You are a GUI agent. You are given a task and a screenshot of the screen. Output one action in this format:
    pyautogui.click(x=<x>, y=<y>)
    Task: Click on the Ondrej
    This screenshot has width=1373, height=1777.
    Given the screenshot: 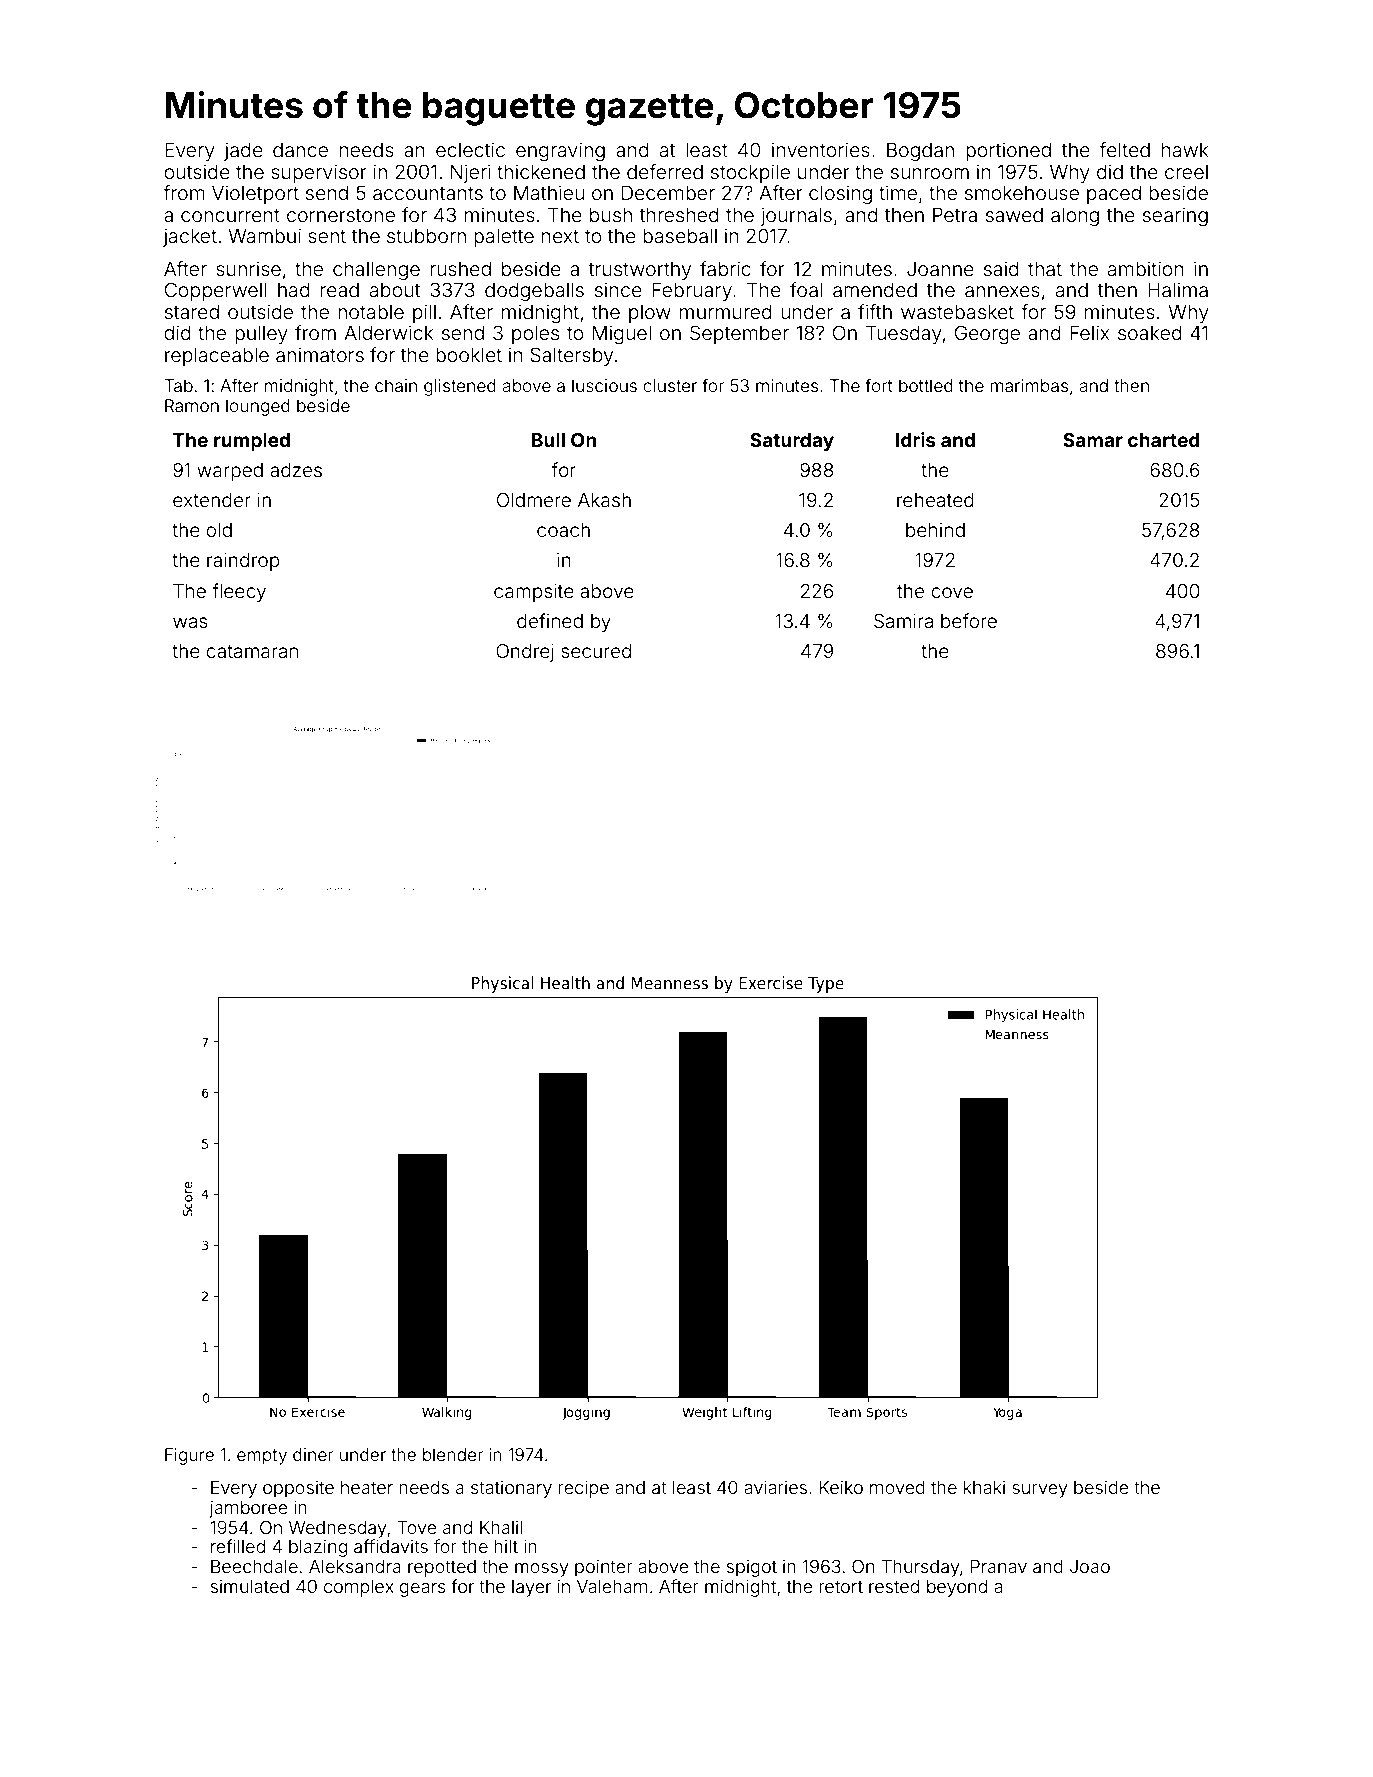 What is the action you would take?
    pyautogui.click(x=525, y=653)
